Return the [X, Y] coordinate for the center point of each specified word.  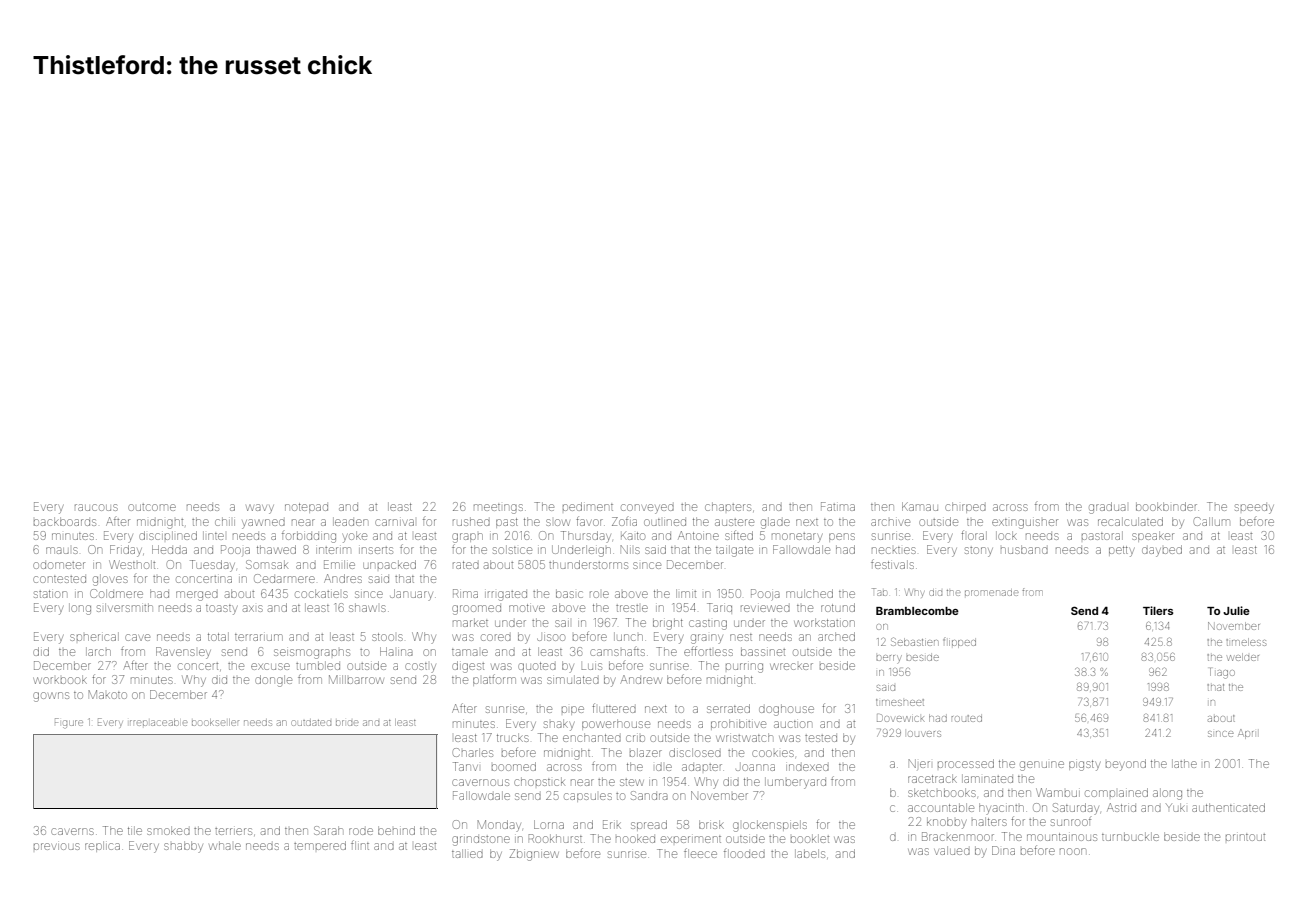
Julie [1236, 610]
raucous [96, 507]
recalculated [1130, 521]
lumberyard [795, 783]
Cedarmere [284, 578]
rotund [838, 607]
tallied [467, 853]
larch [98, 651]
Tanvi [465, 766]
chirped [965, 507]
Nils [630, 549]
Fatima [838, 506]
